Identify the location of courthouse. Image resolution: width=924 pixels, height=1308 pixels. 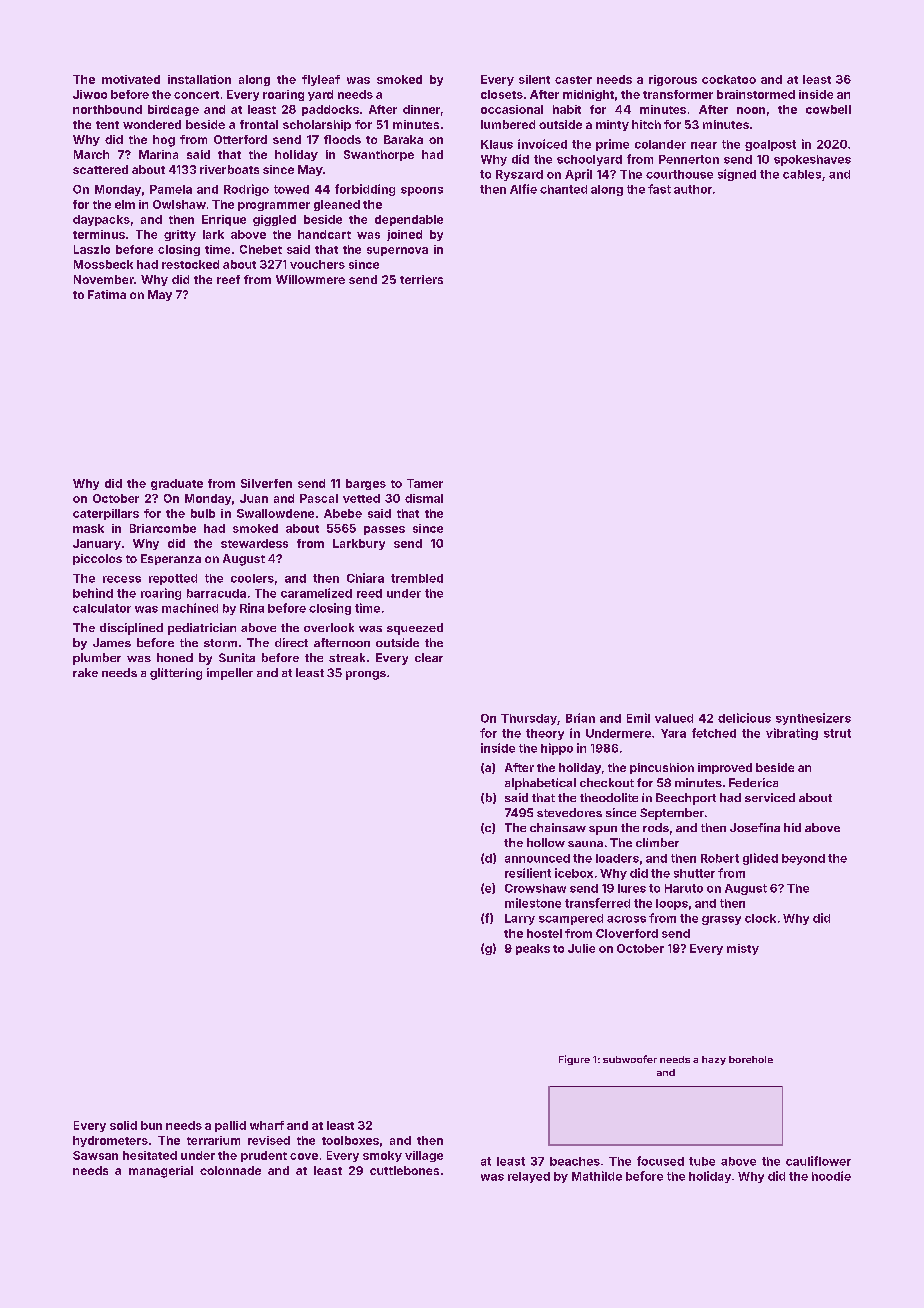
(679, 174).
